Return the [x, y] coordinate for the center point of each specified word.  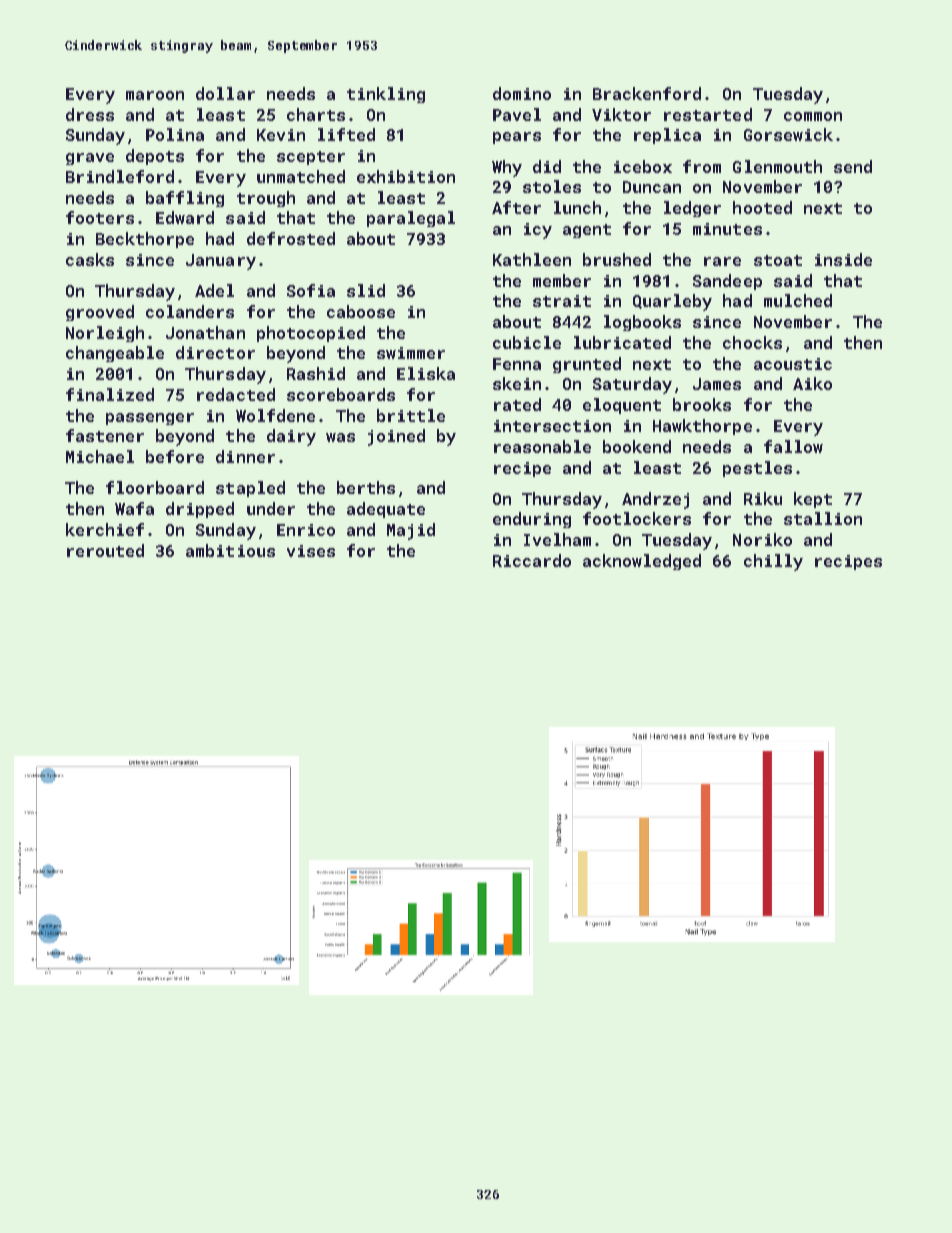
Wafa [134, 508]
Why [507, 168]
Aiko [812, 383]
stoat [778, 260]
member [562, 280]
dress [90, 114]
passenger [150, 419]
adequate [386, 510]
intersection [552, 426]
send [853, 166]
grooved [100, 313]
